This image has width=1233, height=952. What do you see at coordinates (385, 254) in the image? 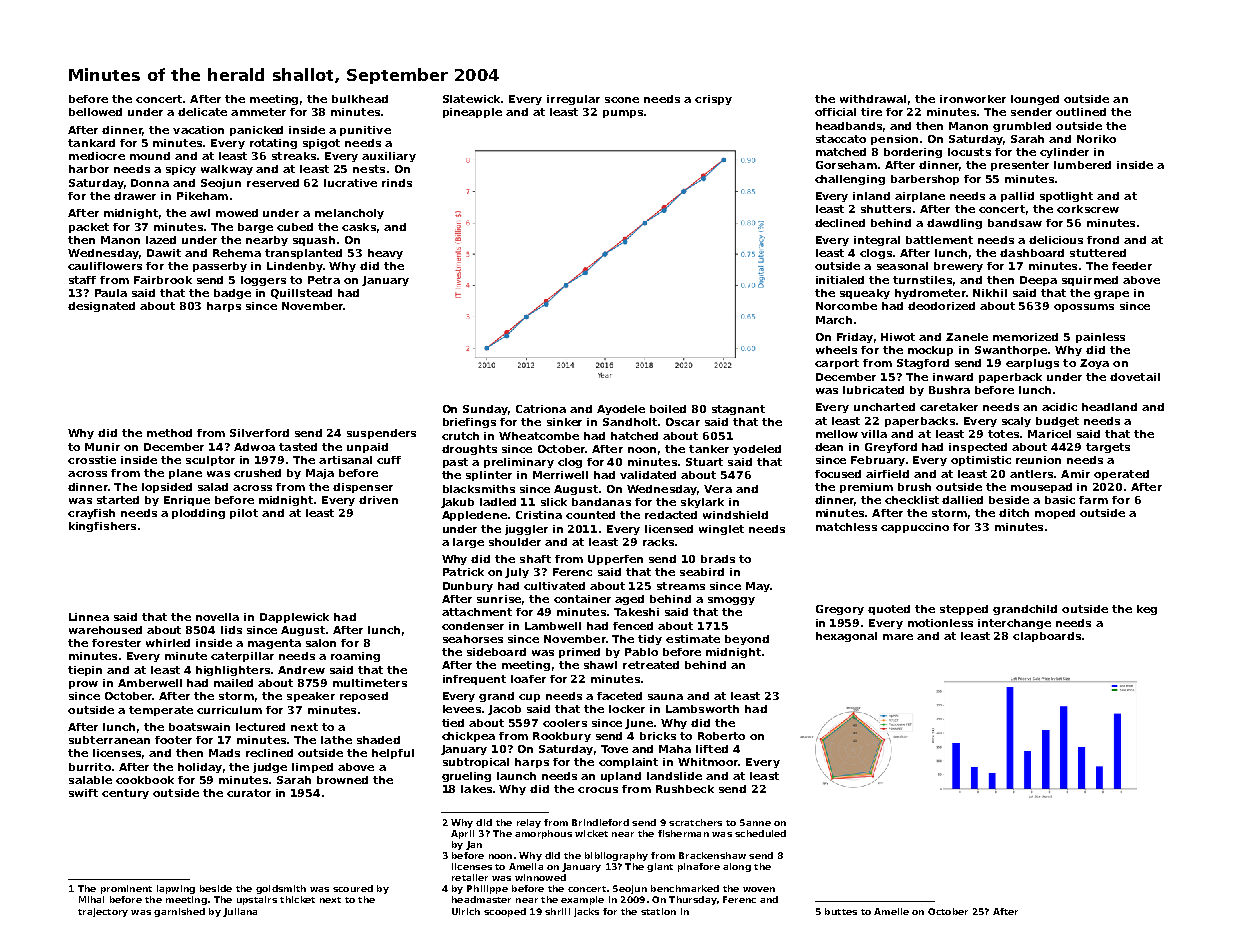
I see `heavy` at bounding box center [385, 254].
